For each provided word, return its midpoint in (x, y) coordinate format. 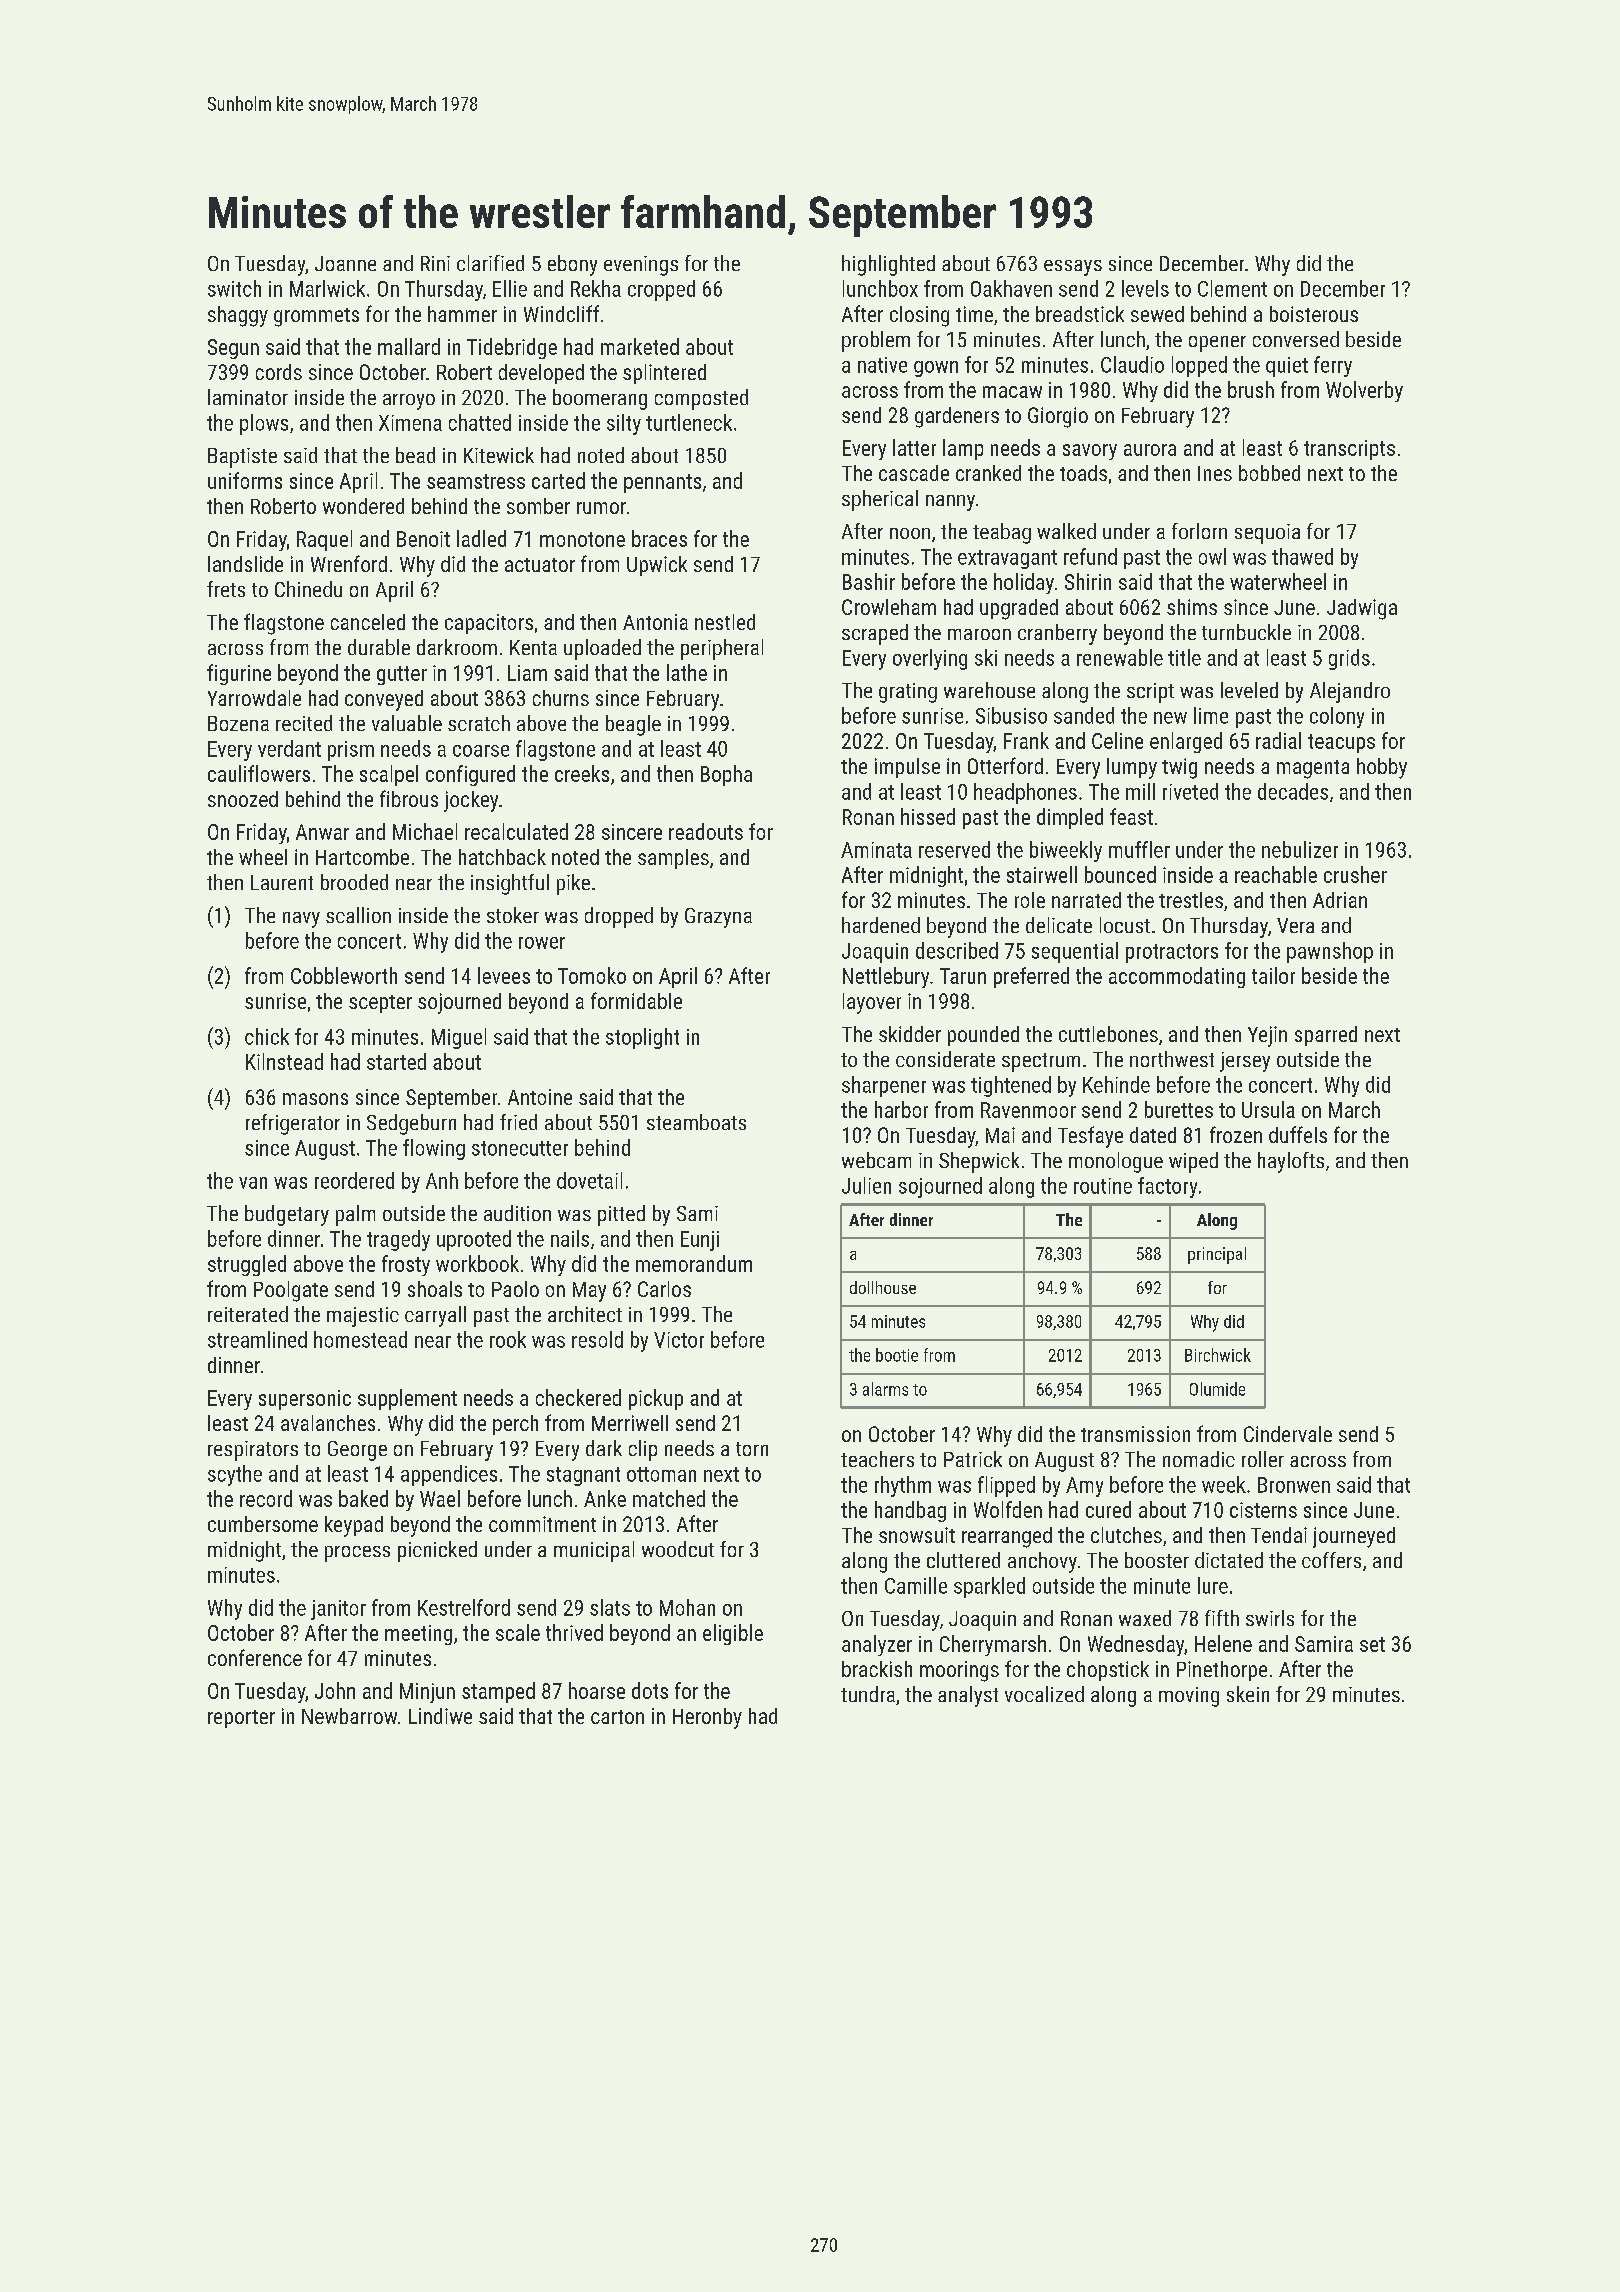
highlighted (888, 265)
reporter (241, 1719)
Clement (1232, 288)
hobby (1382, 768)
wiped (1193, 1162)
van (253, 1183)
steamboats (696, 1122)
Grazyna (718, 918)
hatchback (502, 857)
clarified (490, 263)
